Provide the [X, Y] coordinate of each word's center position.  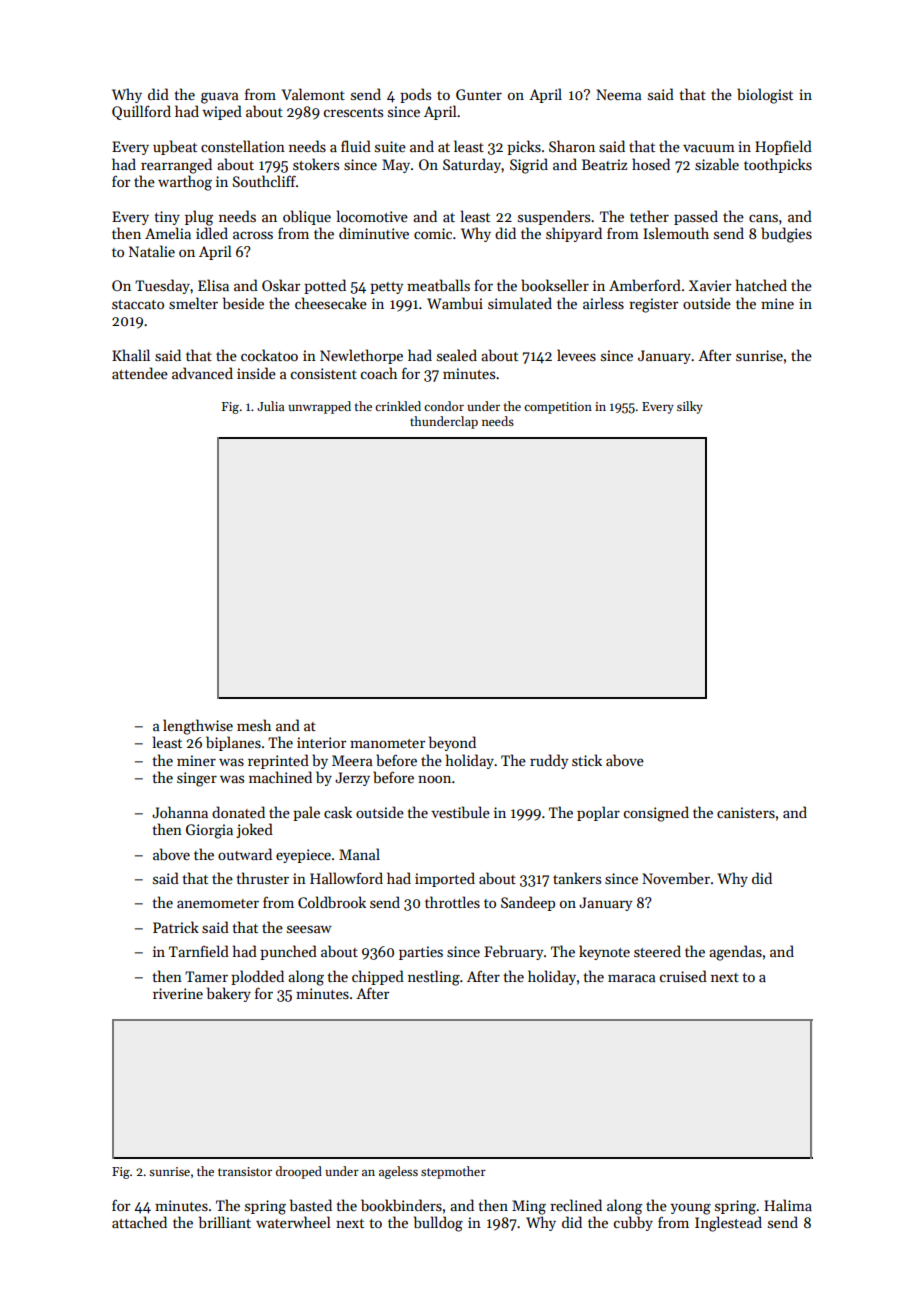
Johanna [180, 812]
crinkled [398, 406]
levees [576, 355]
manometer [387, 743]
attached [139, 1222]
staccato [138, 304]
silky [690, 407]
